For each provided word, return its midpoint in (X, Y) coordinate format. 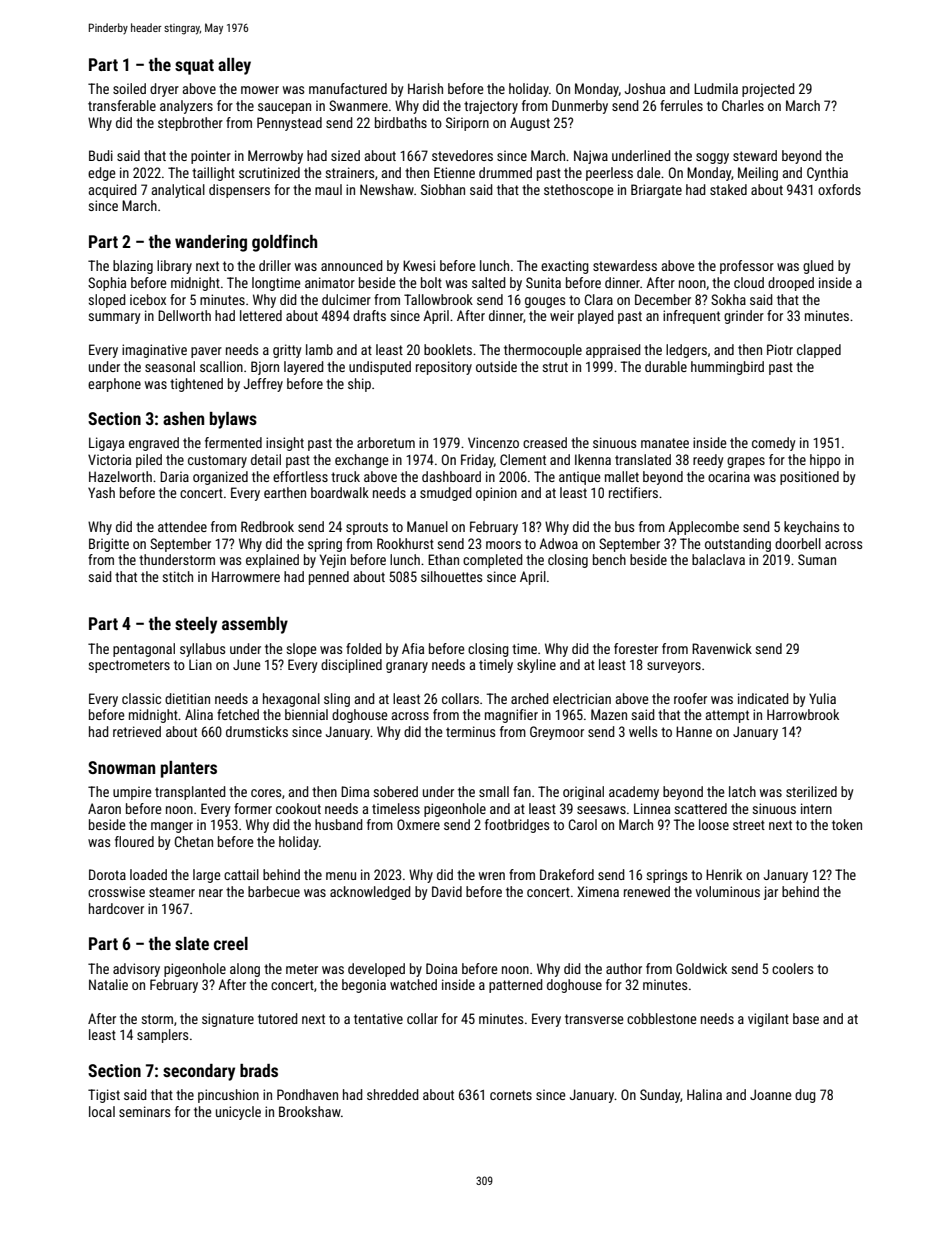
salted (489, 282)
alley (234, 66)
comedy (773, 444)
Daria (174, 476)
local (102, 1111)
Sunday (660, 1096)
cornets (511, 1095)
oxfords (839, 189)
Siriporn (467, 124)
